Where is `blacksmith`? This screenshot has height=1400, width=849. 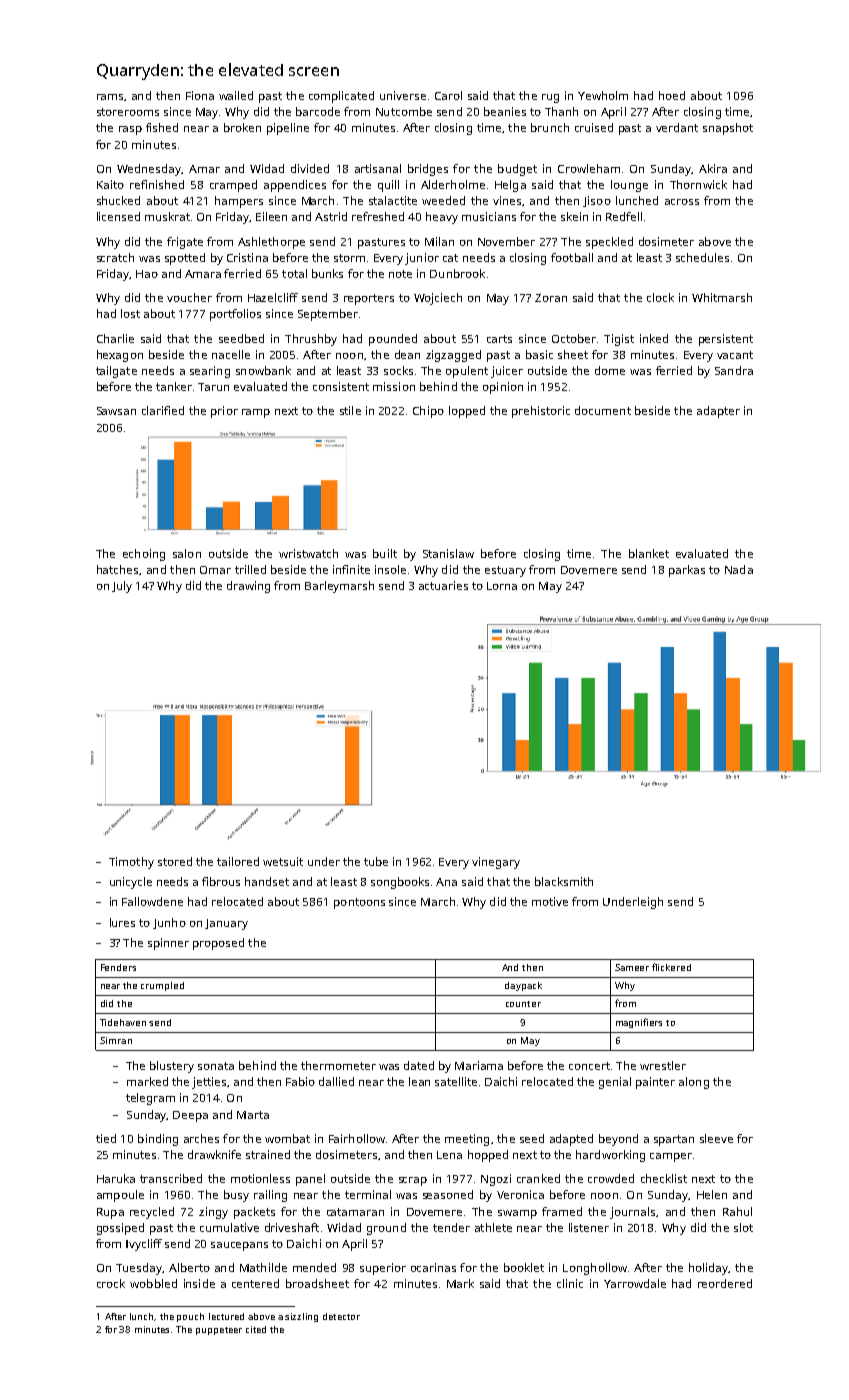
blacksmith is located at coordinates (564, 881).
